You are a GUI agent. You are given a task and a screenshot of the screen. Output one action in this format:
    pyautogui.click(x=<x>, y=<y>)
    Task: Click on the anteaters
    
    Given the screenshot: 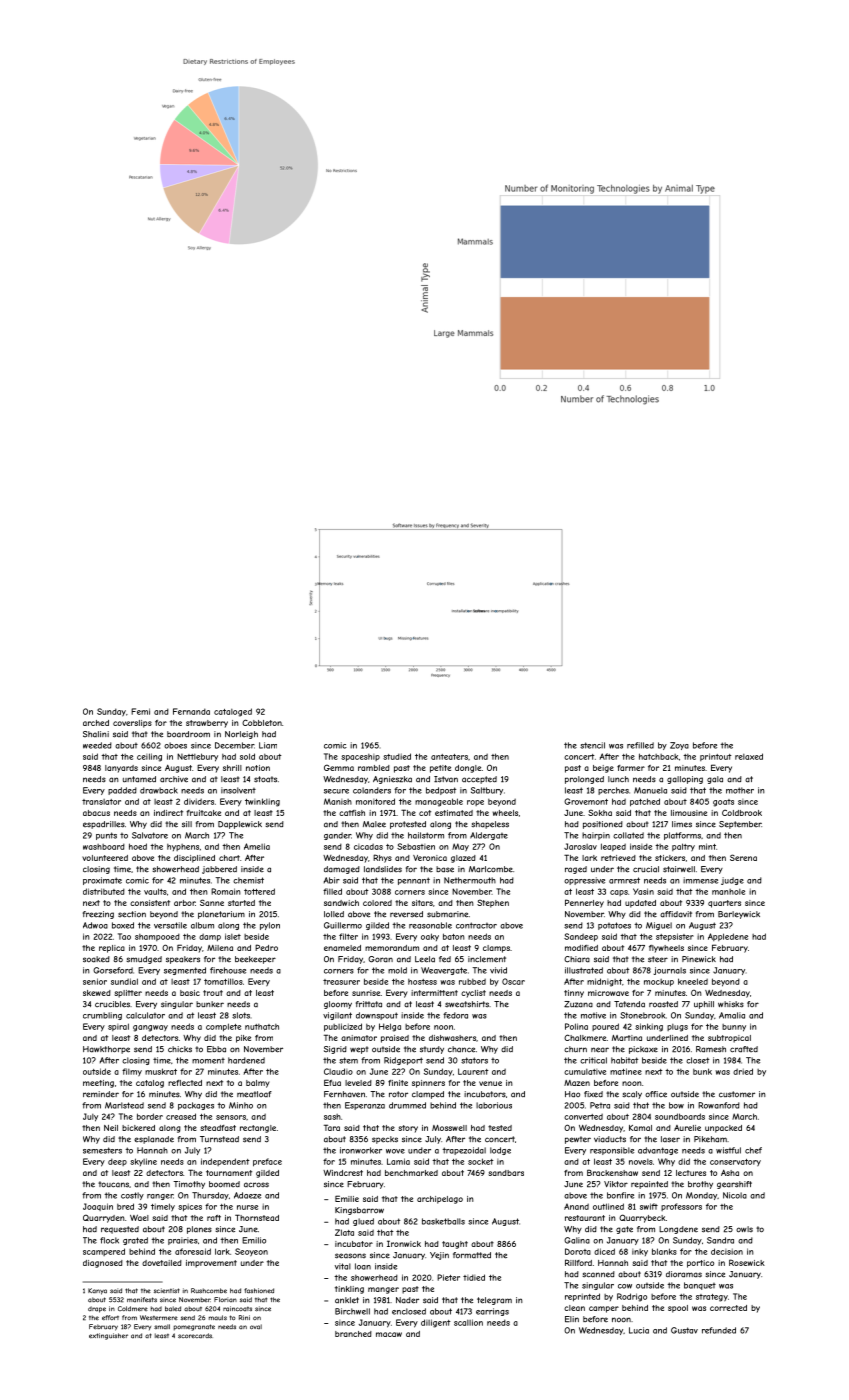 What is the action you would take?
    pyautogui.click(x=449, y=757)
